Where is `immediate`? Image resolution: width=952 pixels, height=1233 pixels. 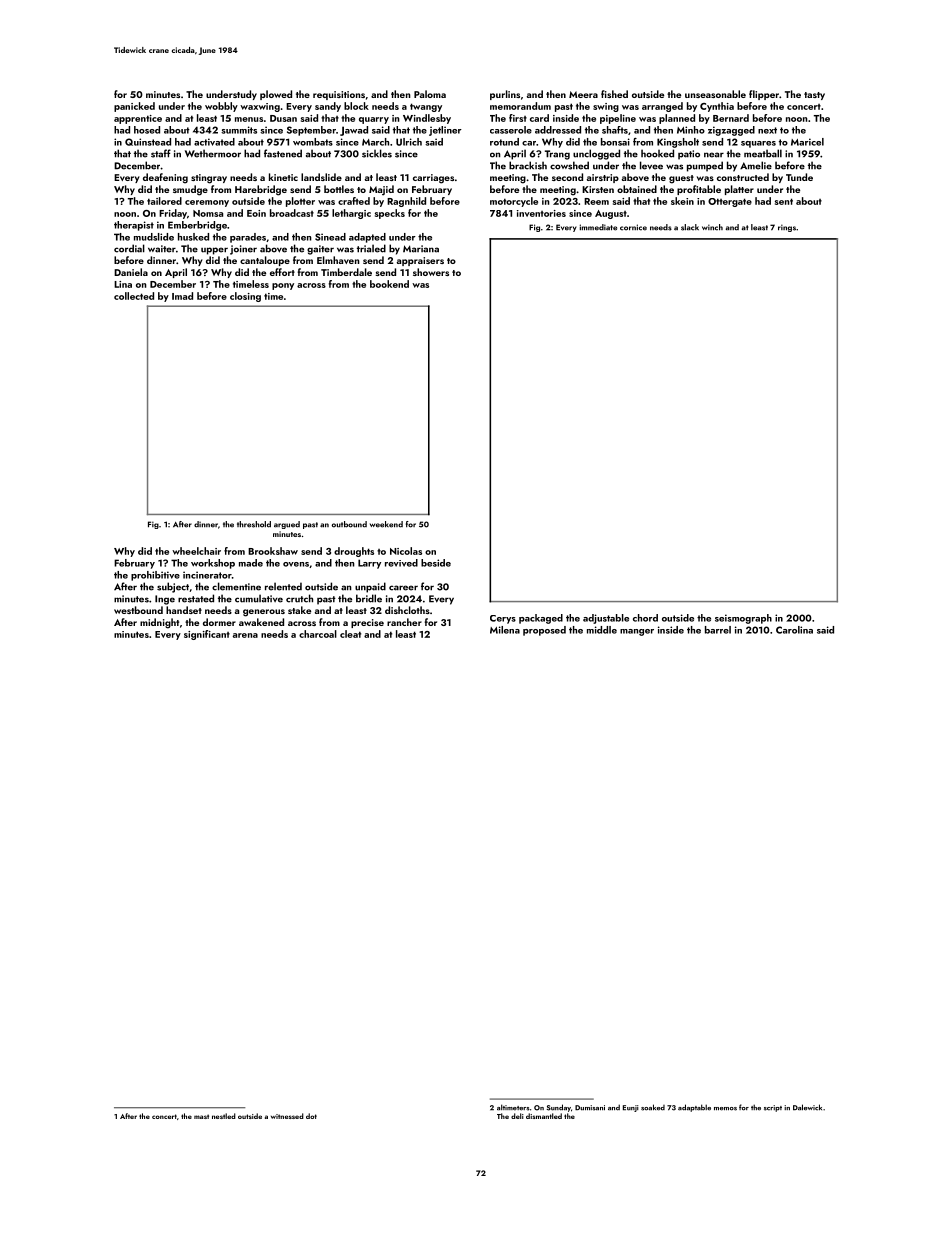
immediate is located at coordinates (598, 227).
